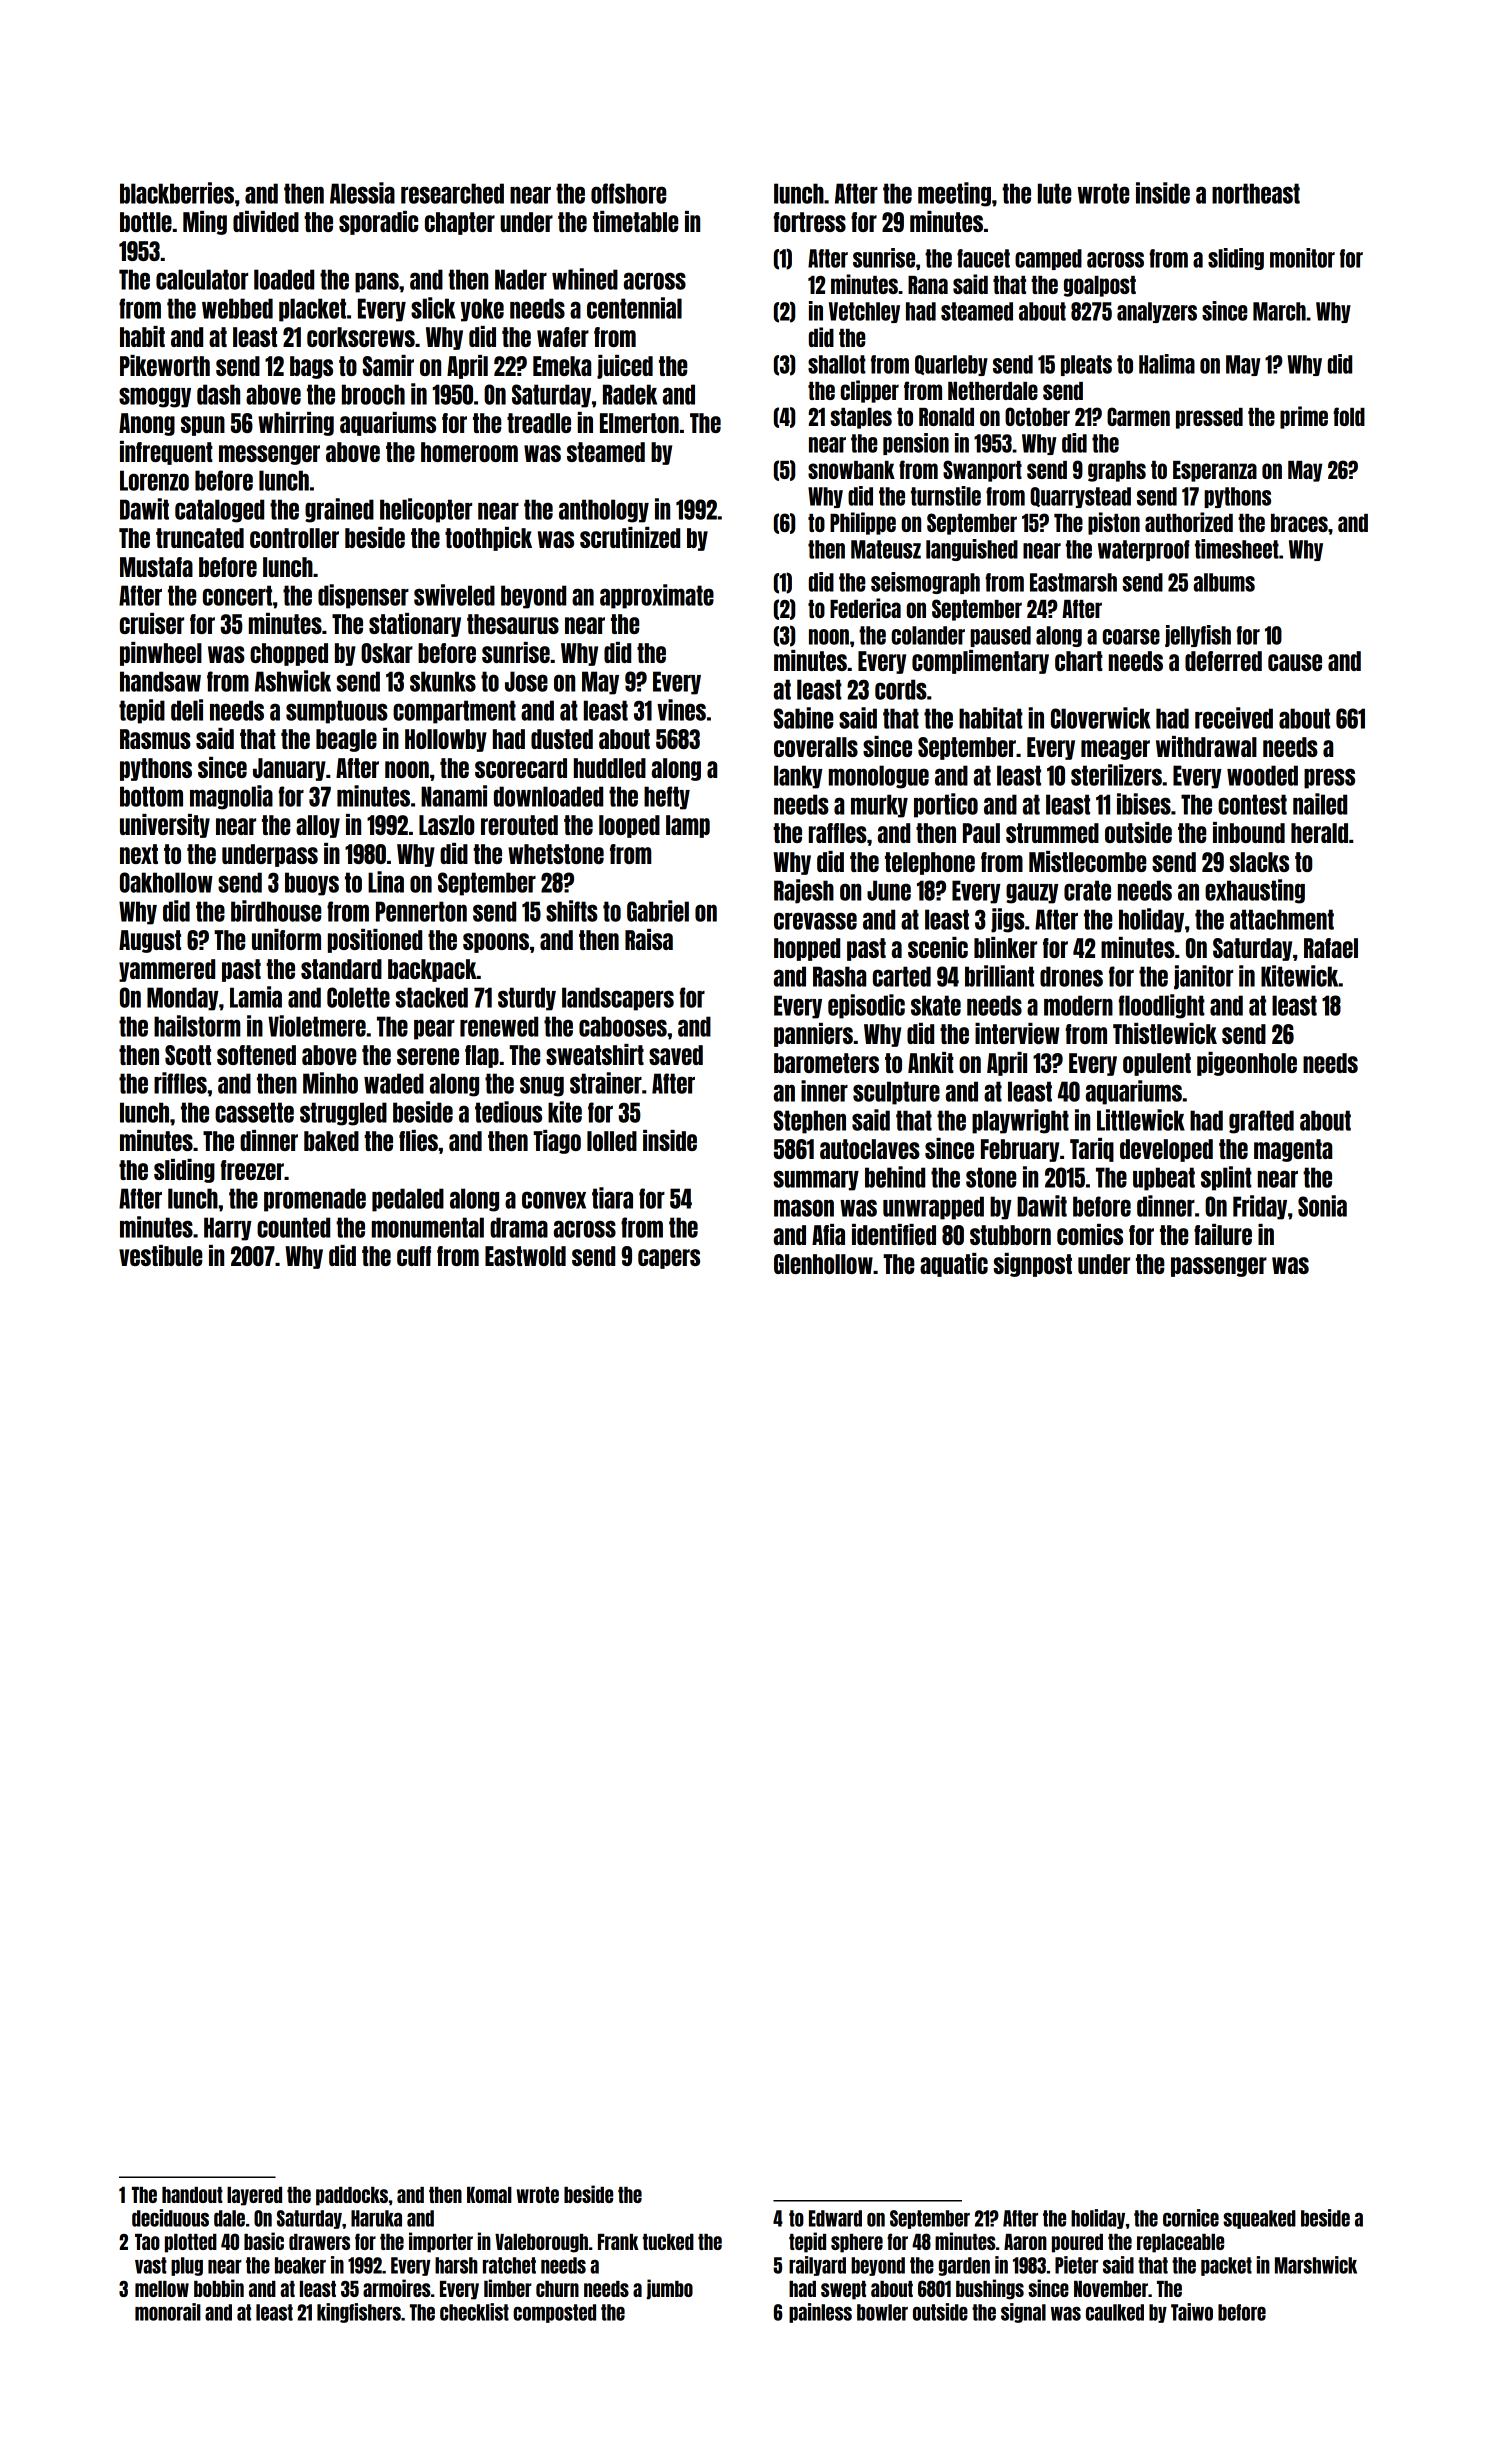 The height and width of the screenshot is (2464, 1496). Describe the element at coordinates (525, 1256) in the screenshot. I see `Eastwold` at that location.
